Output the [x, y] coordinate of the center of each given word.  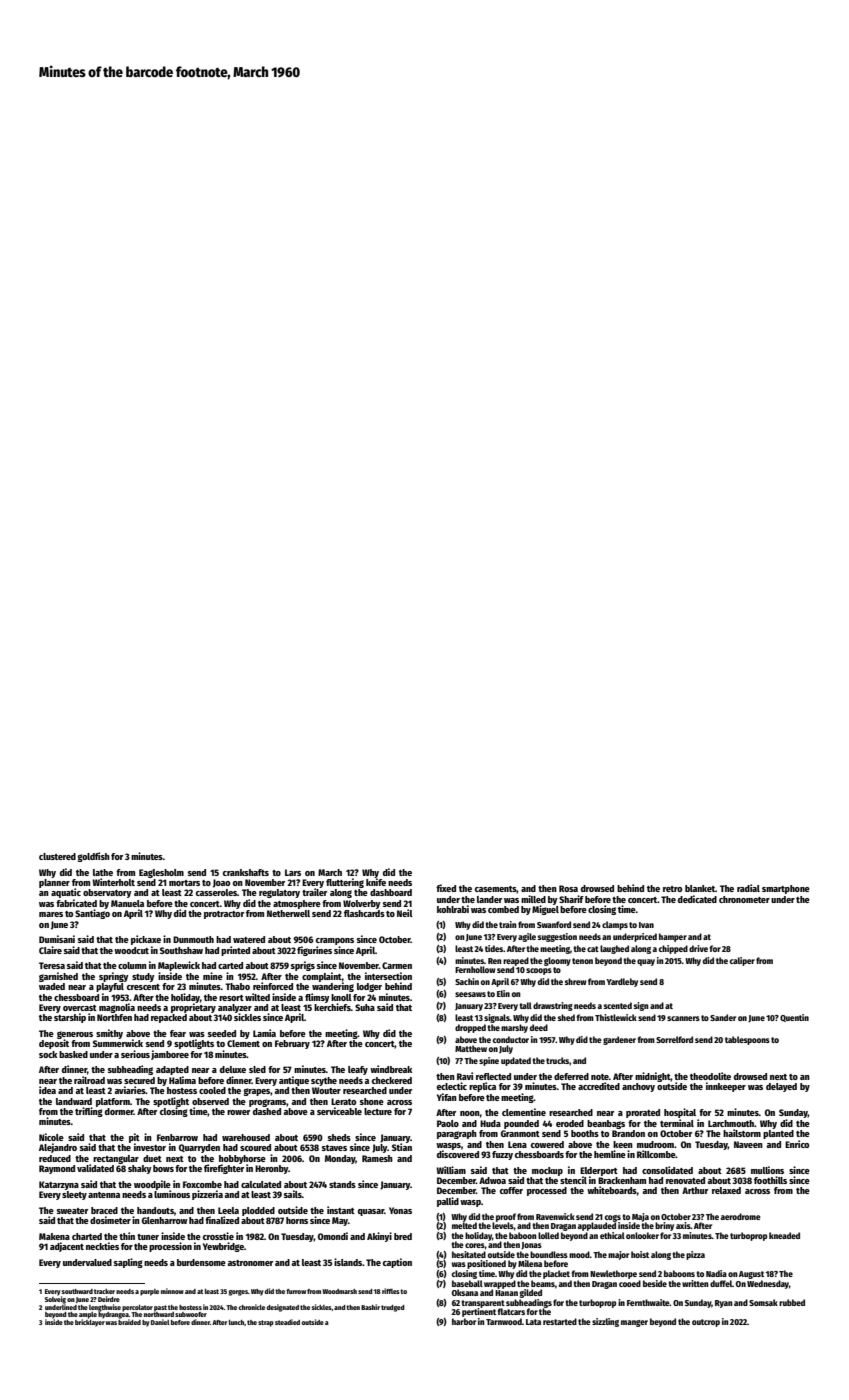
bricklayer [90, 1323]
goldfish [94, 857]
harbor [464, 1321]
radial [748, 888]
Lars [293, 872]
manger [634, 1323]
